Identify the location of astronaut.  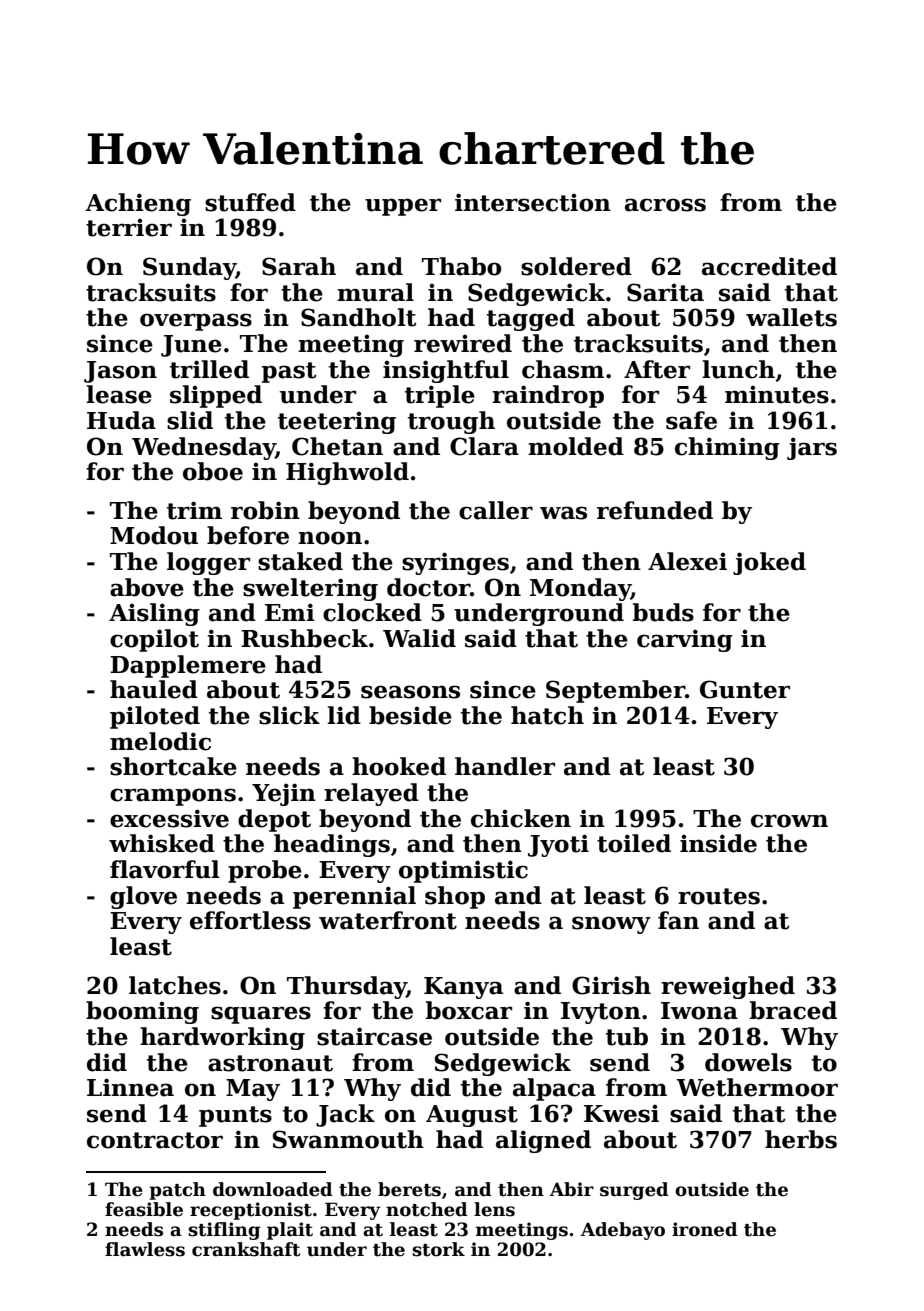
(270, 1063).
